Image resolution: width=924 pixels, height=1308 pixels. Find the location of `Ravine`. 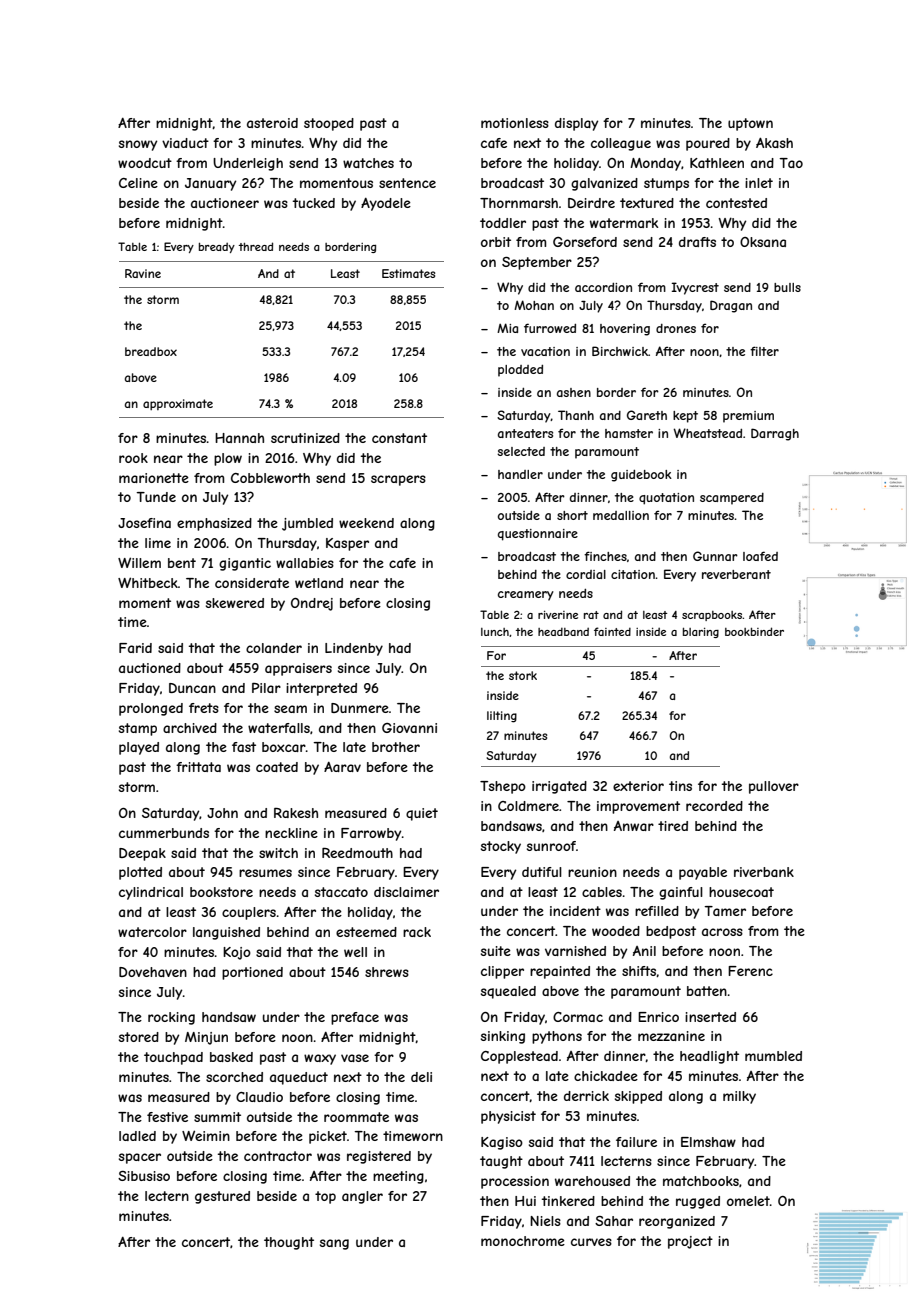

Ravine is located at coordinates (143, 273).
